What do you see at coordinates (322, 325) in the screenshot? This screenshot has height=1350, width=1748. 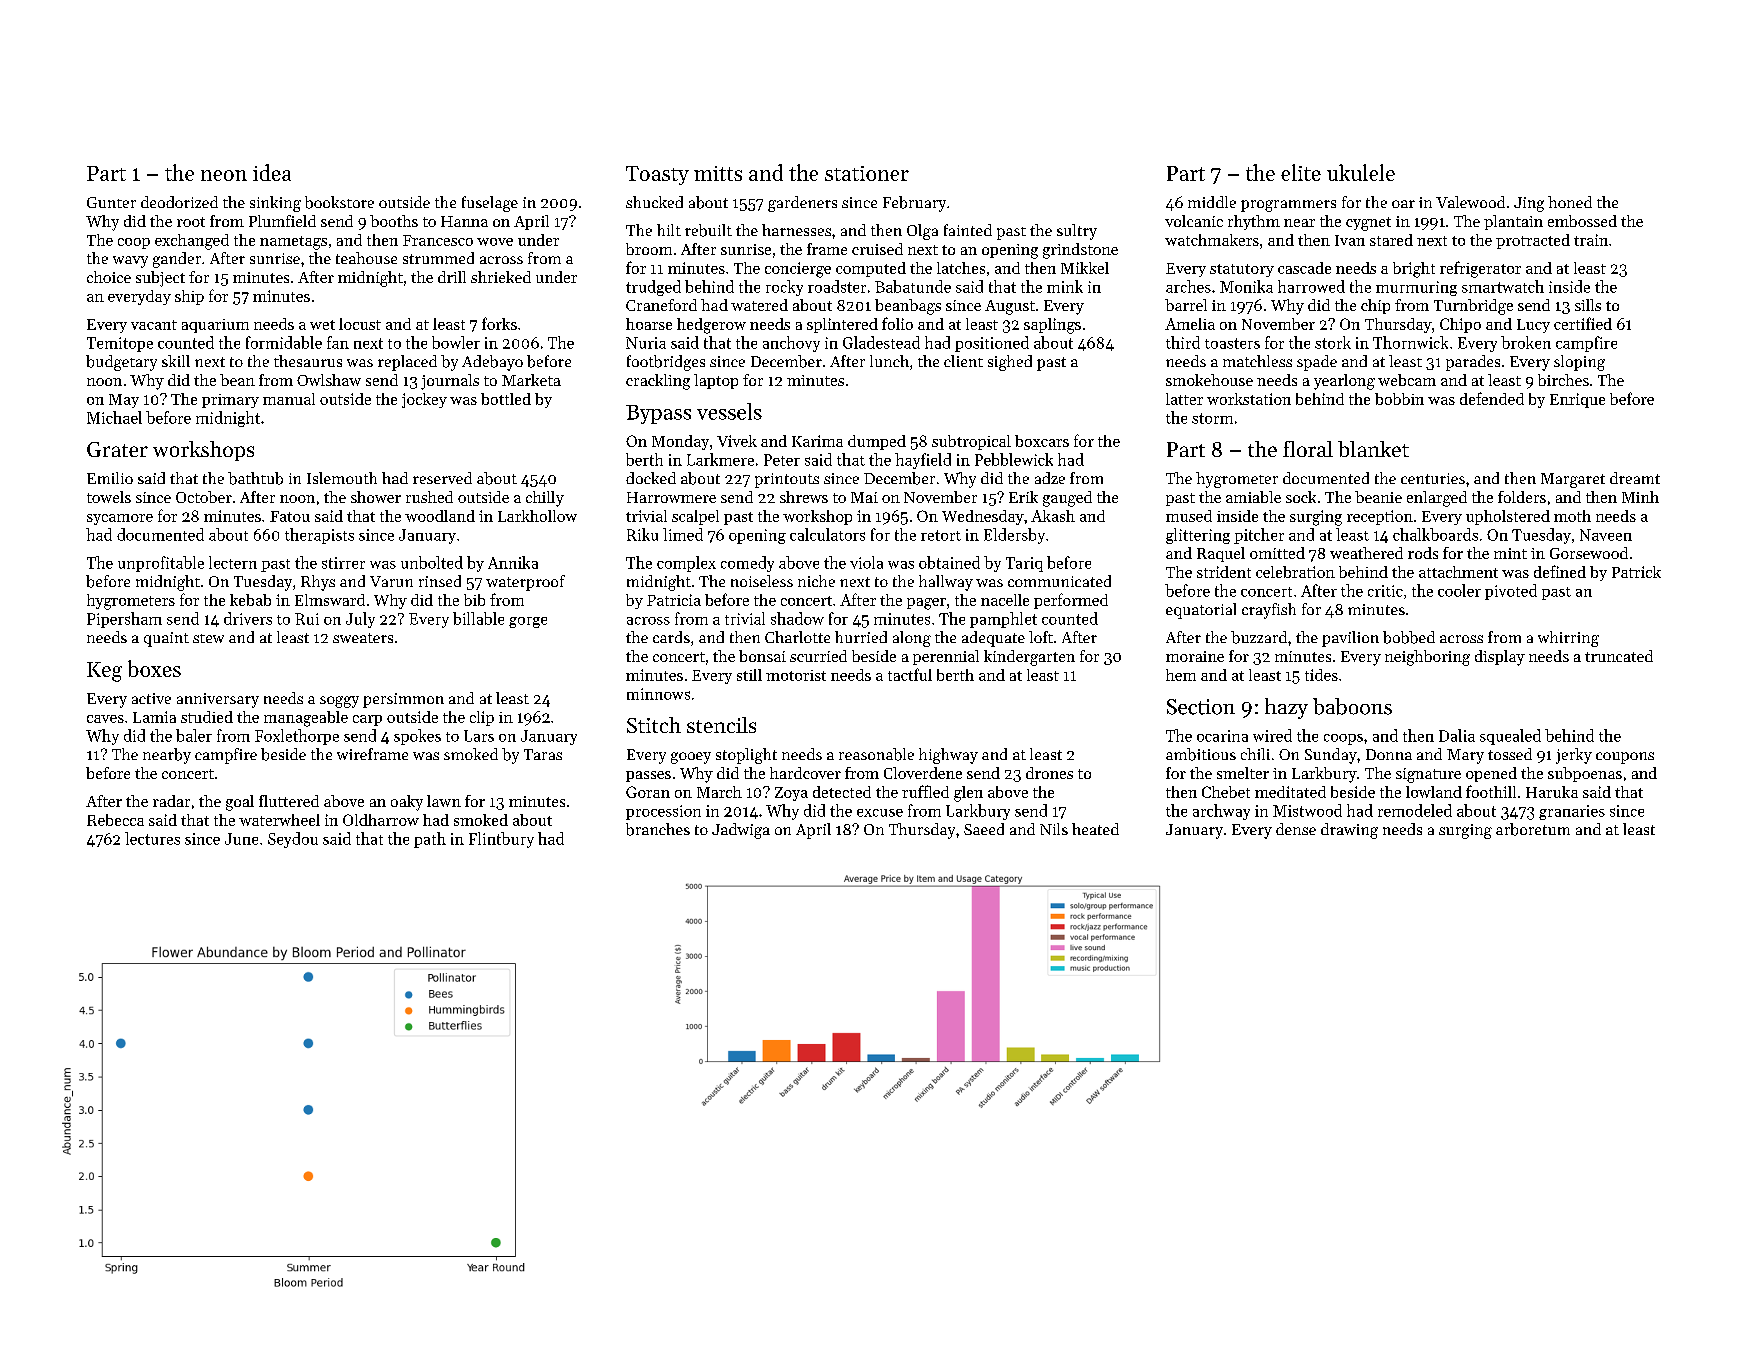 I see `wet` at bounding box center [322, 325].
